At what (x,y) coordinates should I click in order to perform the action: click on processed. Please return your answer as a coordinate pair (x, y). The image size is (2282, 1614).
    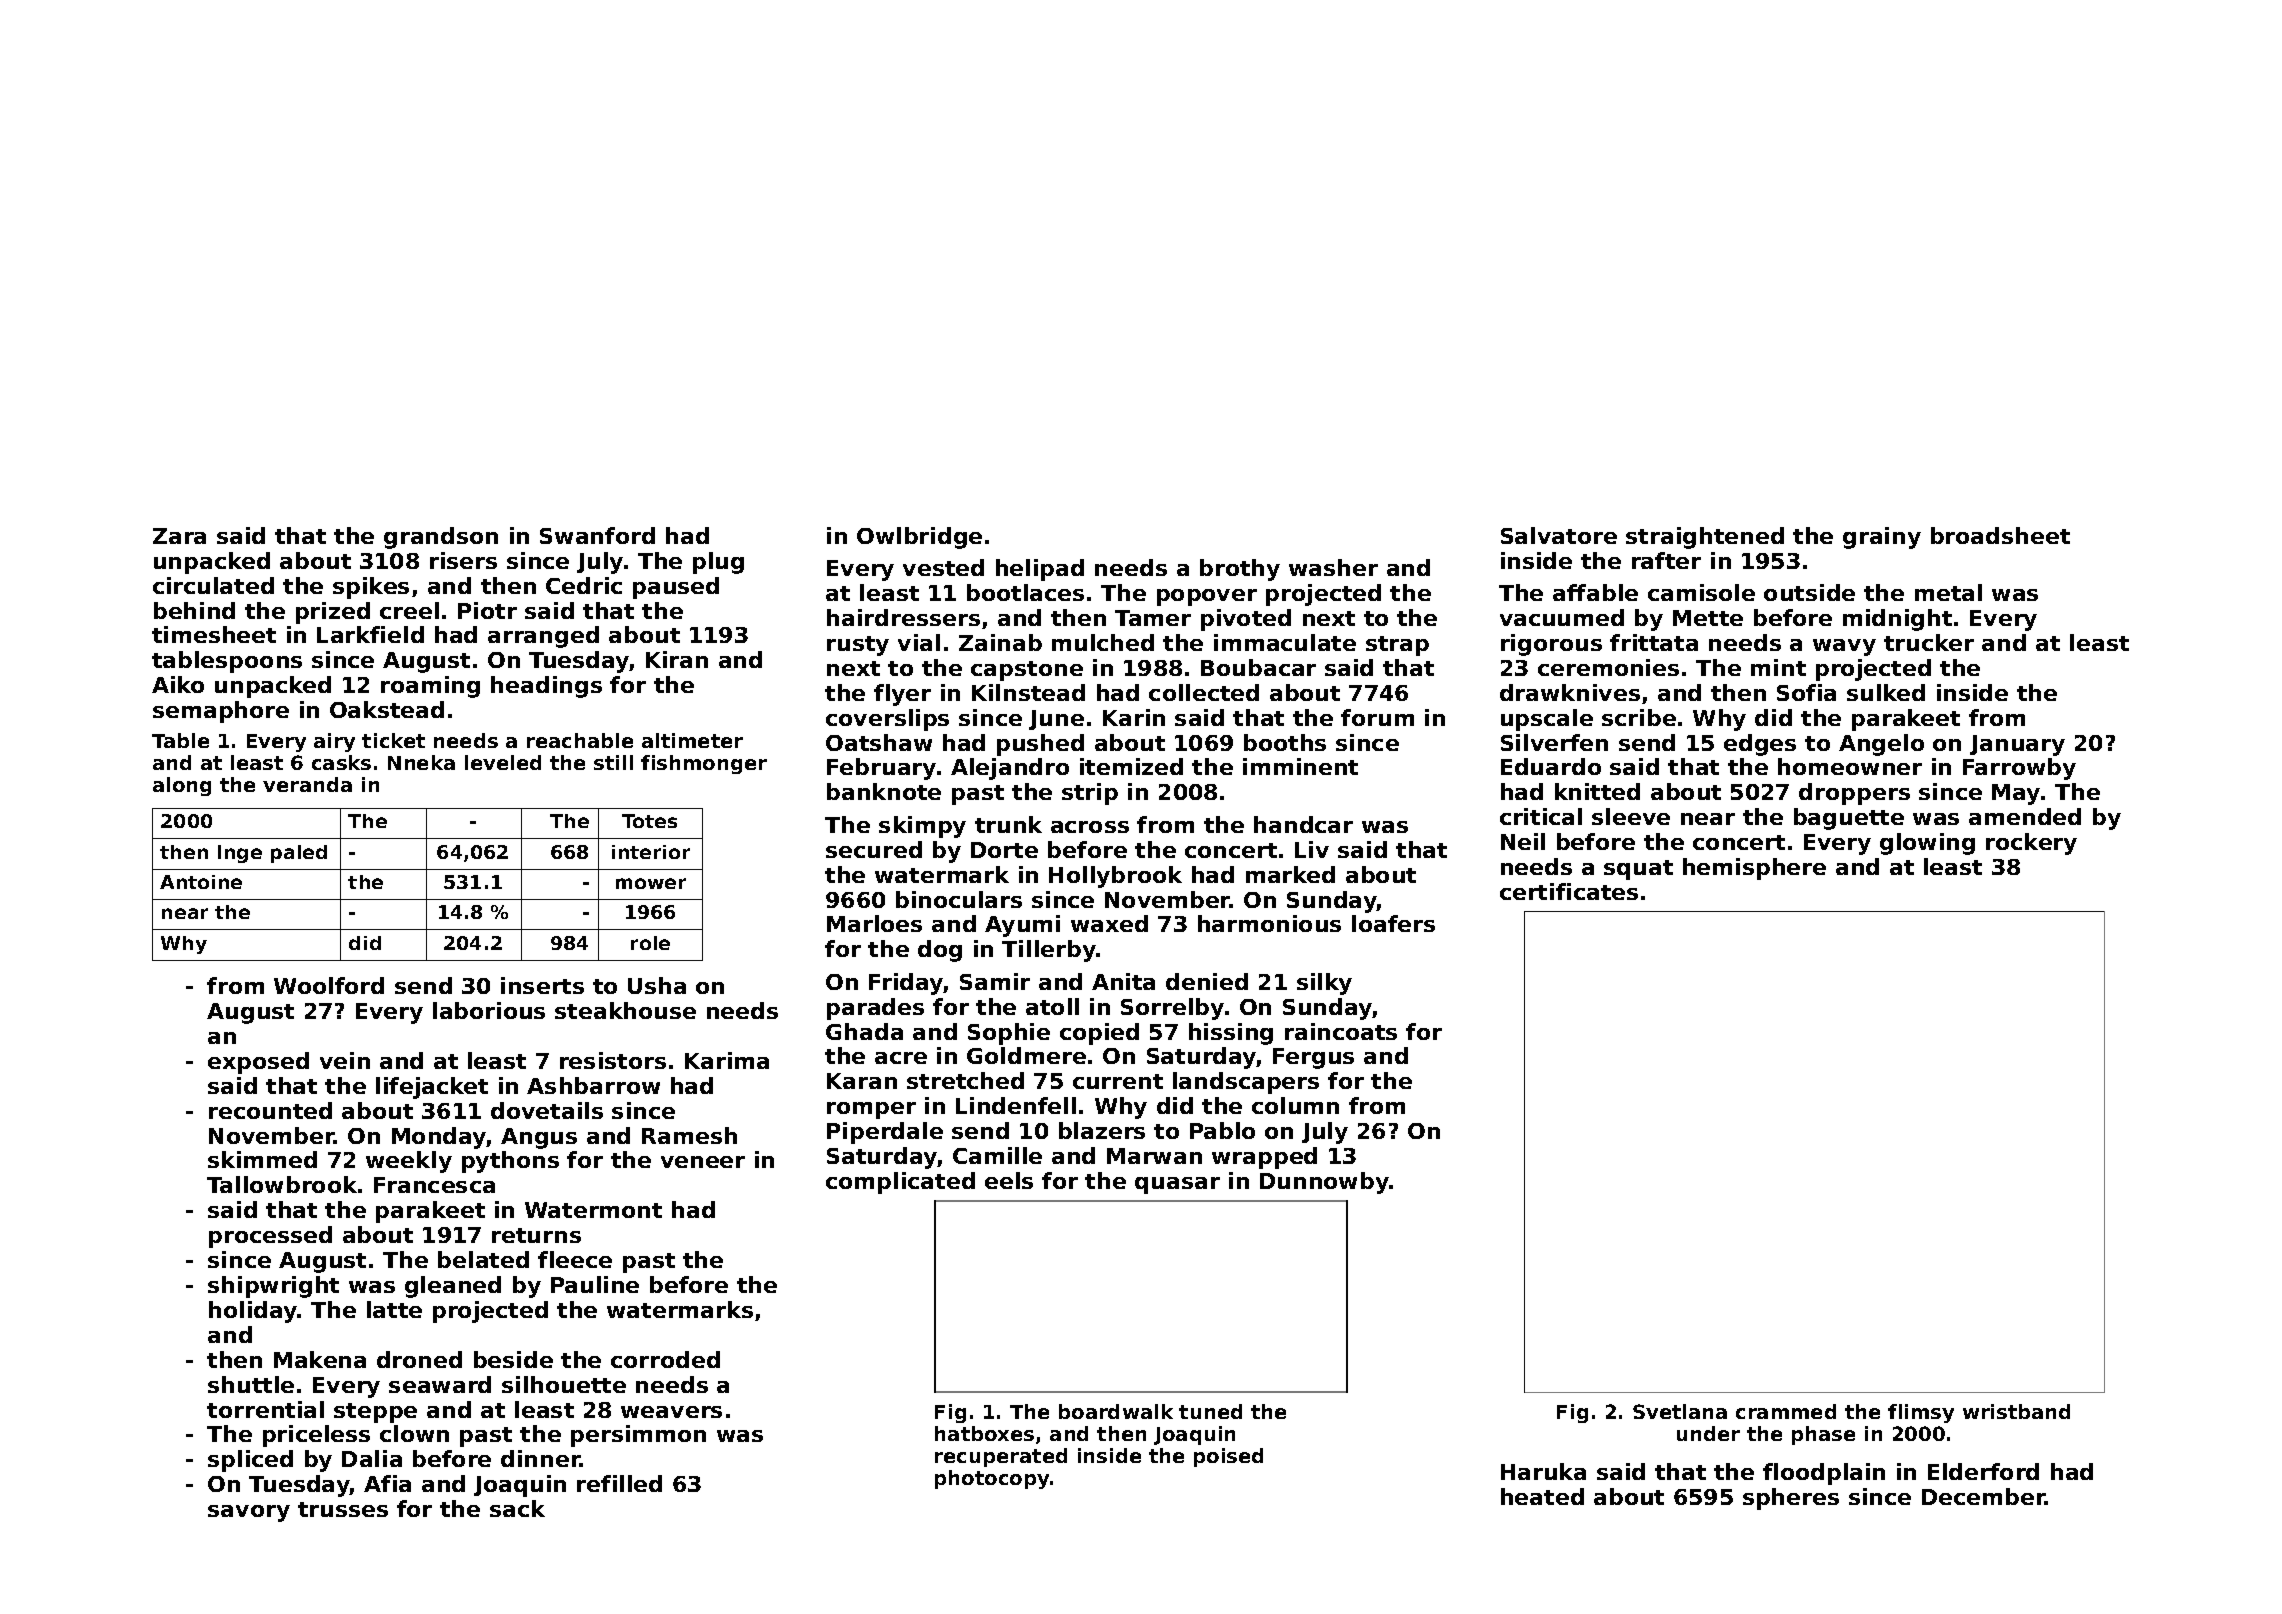
    Looking at the image, I should click on (270, 1237).
